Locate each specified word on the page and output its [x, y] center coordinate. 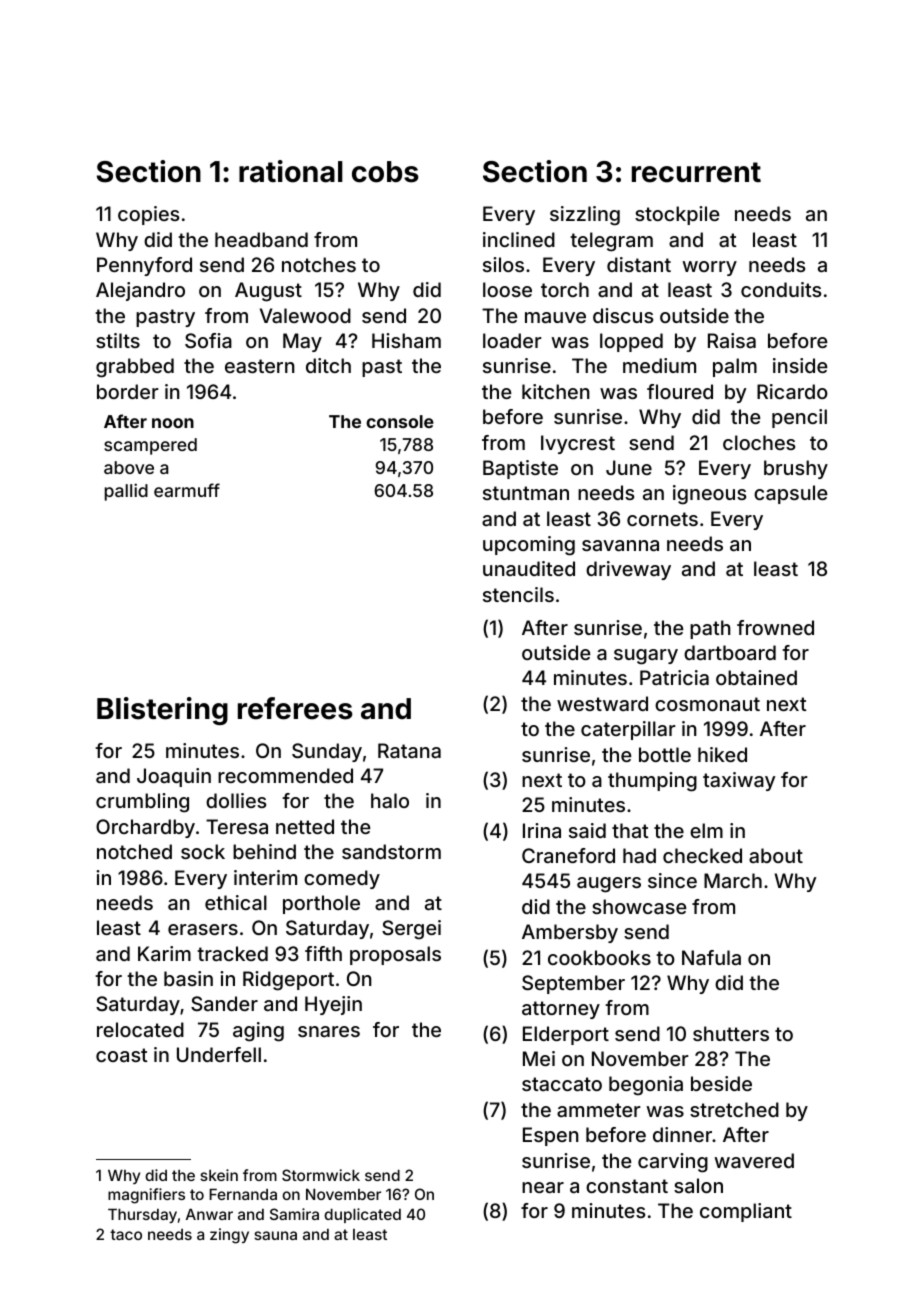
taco [126, 1234]
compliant [746, 1212]
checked [702, 855]
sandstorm [391, 851]
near [543, 1187]
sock [203, 851]
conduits [781, 289]
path [710, 629]
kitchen [556, 391]
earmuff [187, 490]
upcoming [529, 546]
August [268, 292]
